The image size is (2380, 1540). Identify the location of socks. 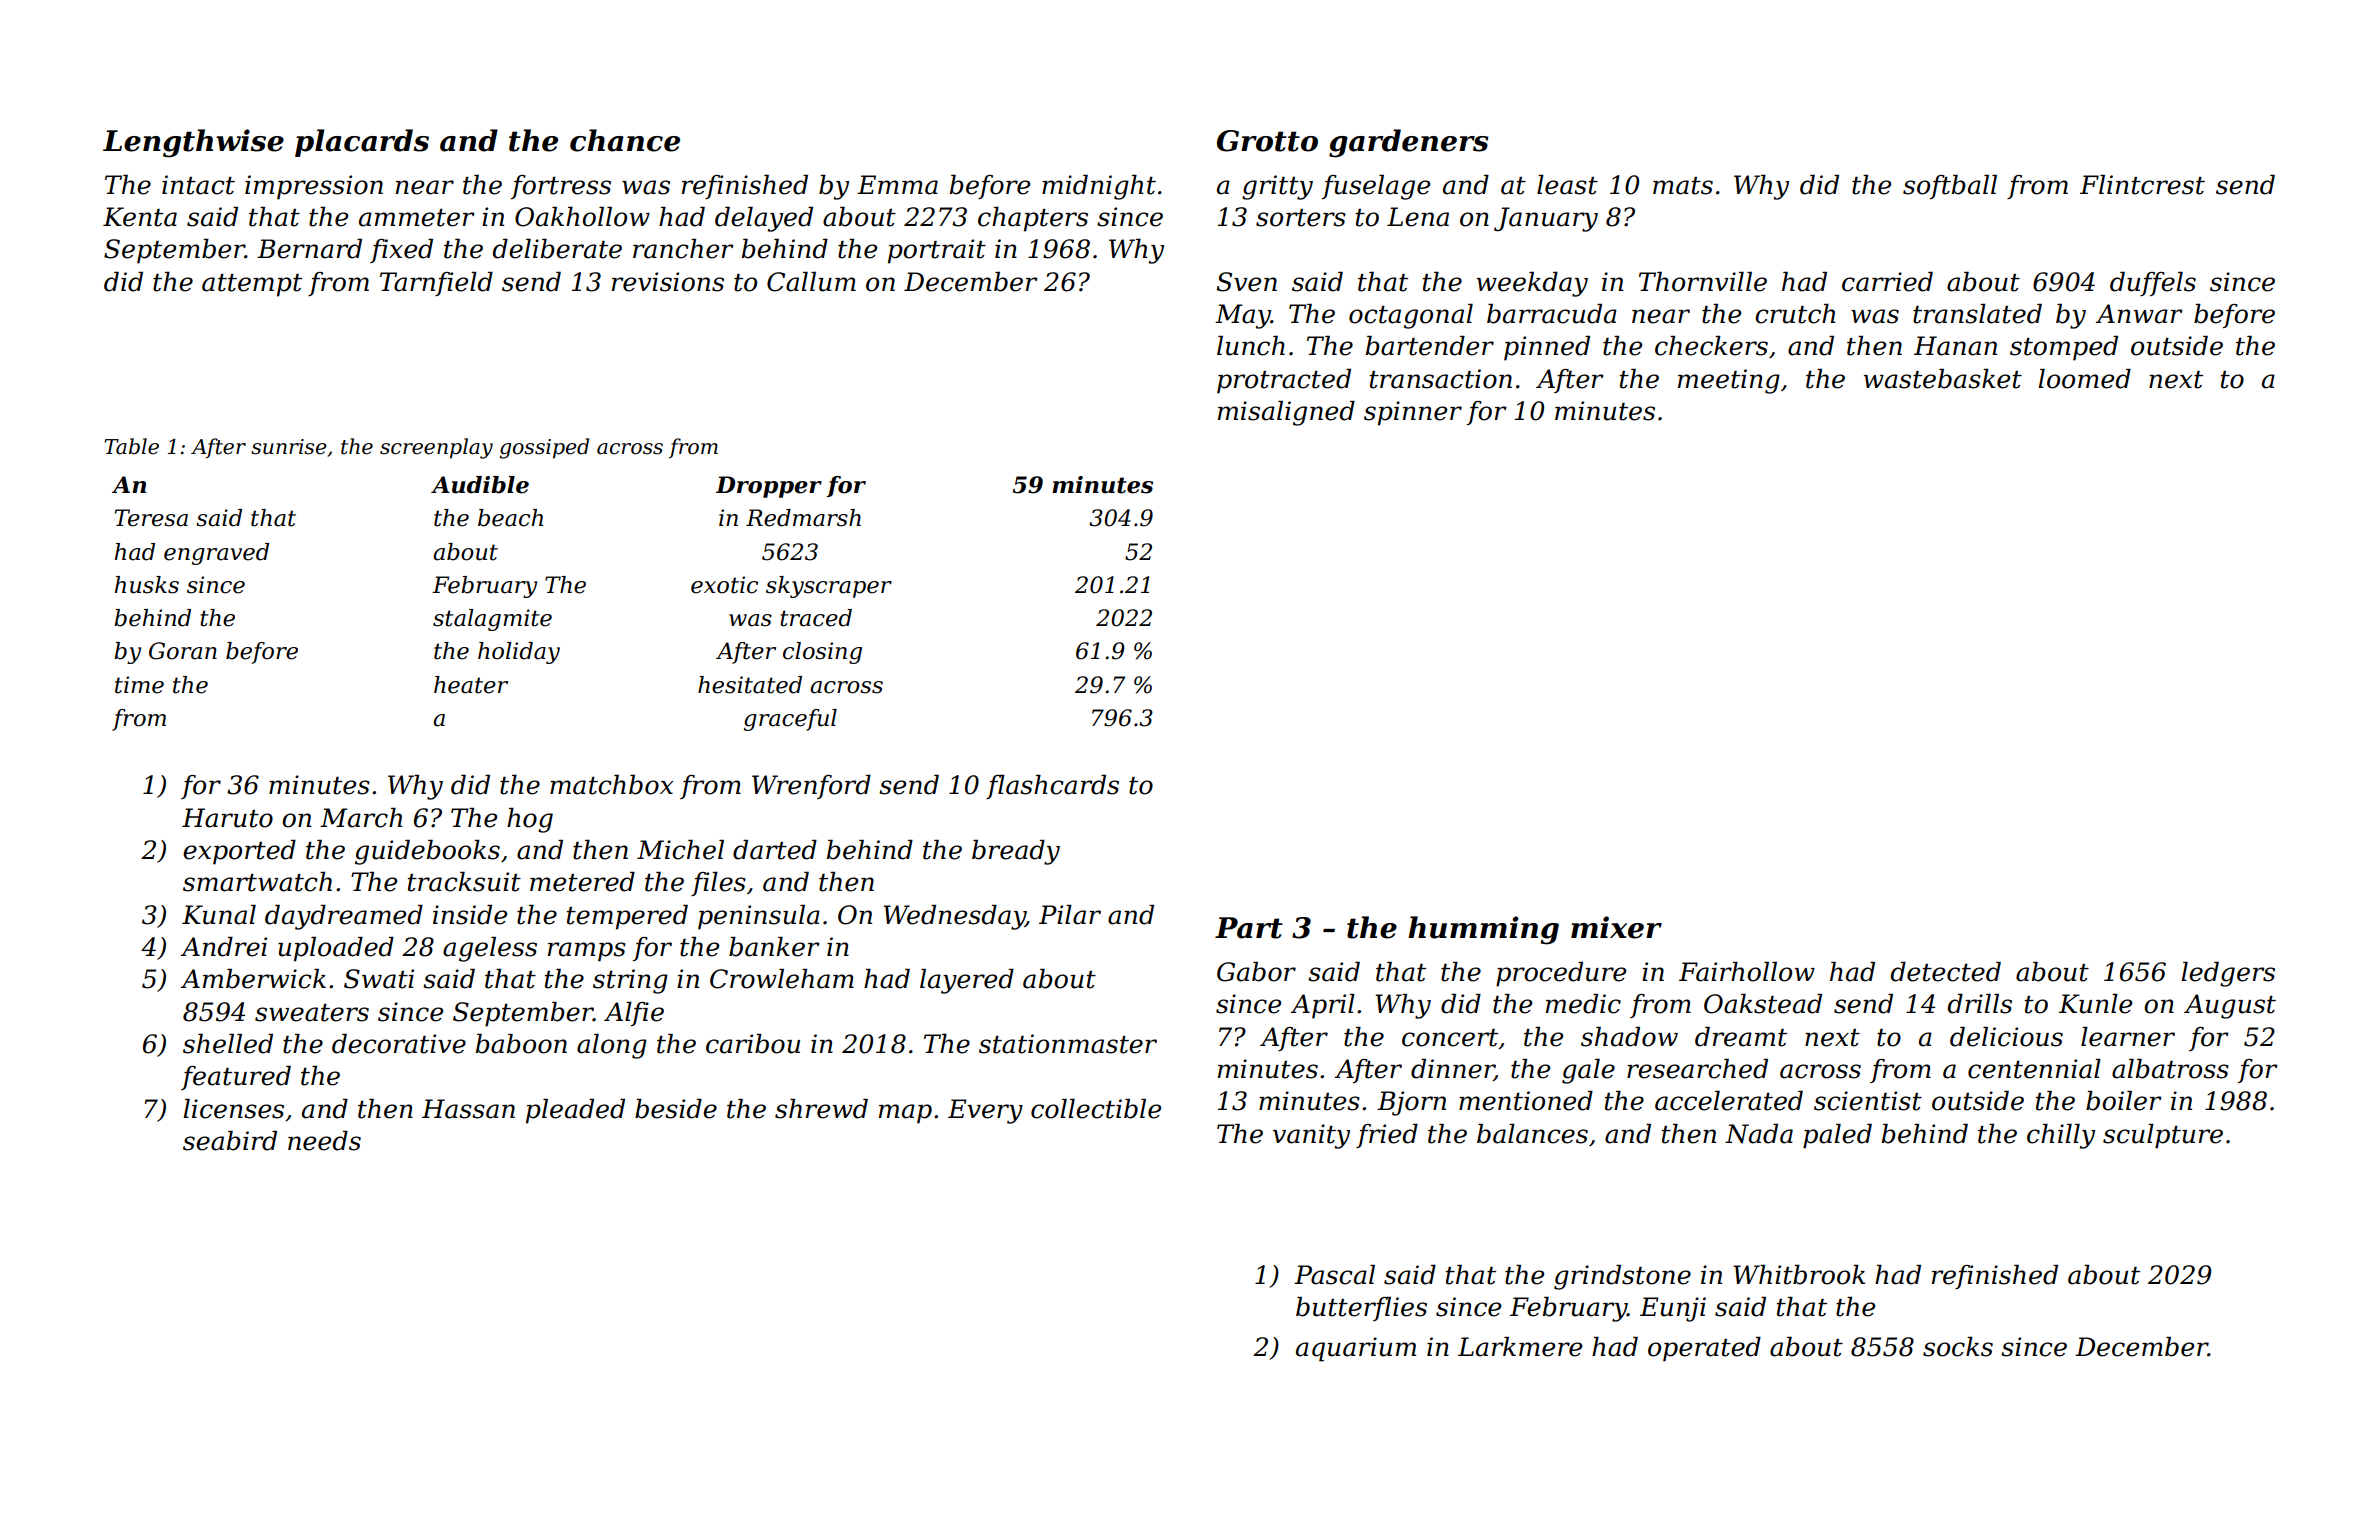
(1958, 1347).
